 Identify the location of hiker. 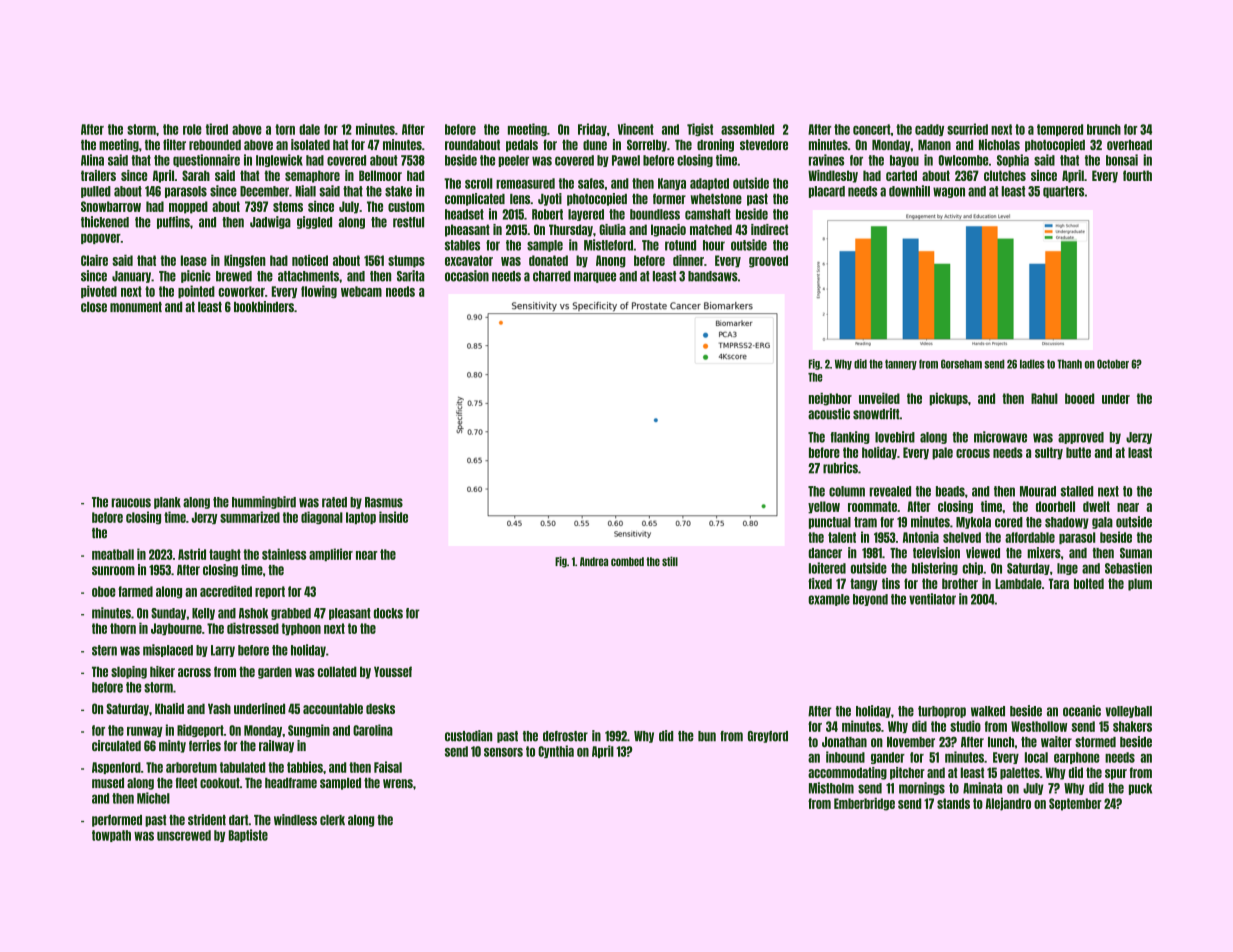
(162, 671).
